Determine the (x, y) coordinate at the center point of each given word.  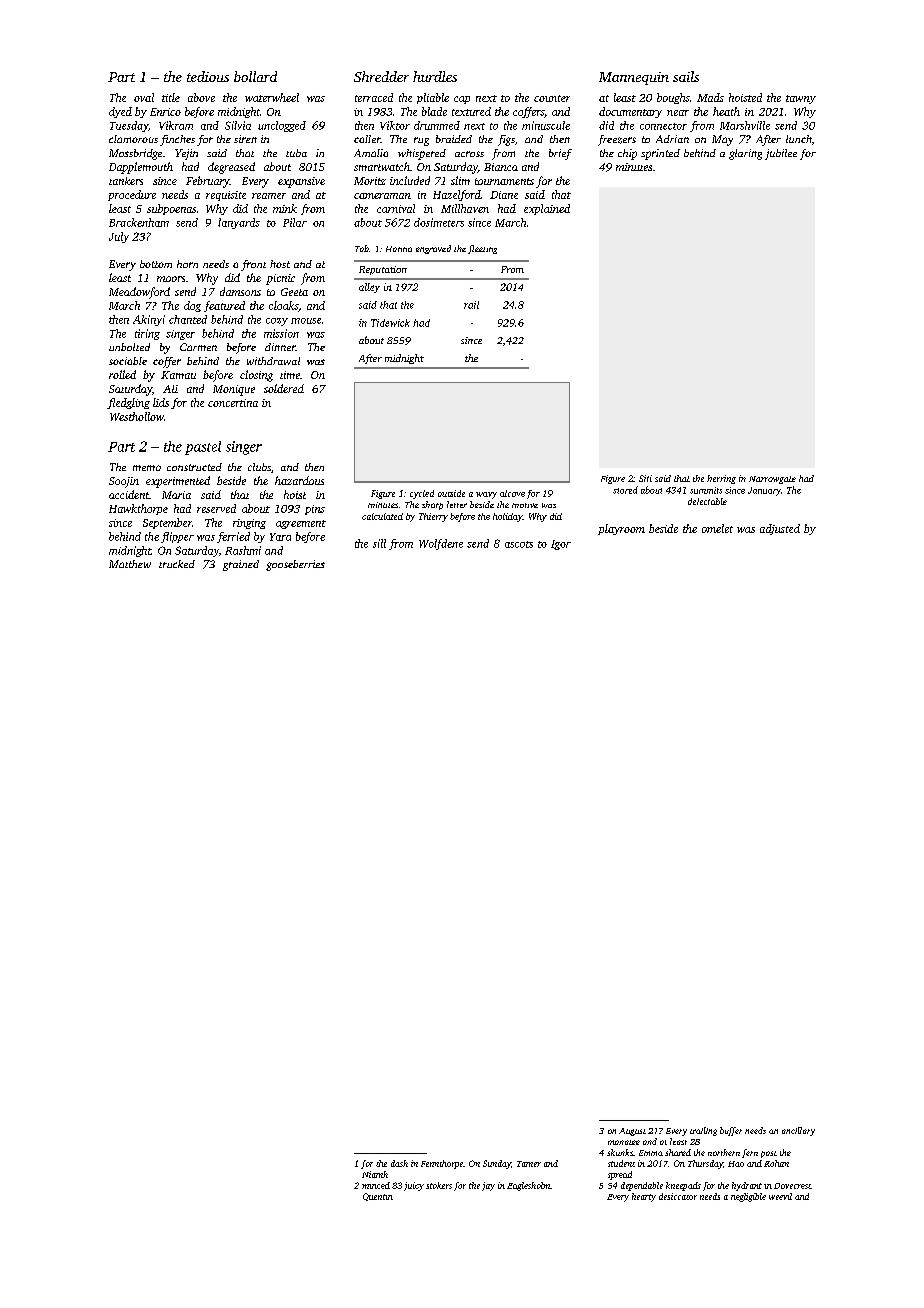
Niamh (375, 1174)
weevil (780, 1196)
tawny (801, 99)
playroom (621, 529)
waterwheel (272, 97)
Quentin (378, 1197)
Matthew (130, 564)
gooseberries (295, 565)
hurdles (435, 76)
